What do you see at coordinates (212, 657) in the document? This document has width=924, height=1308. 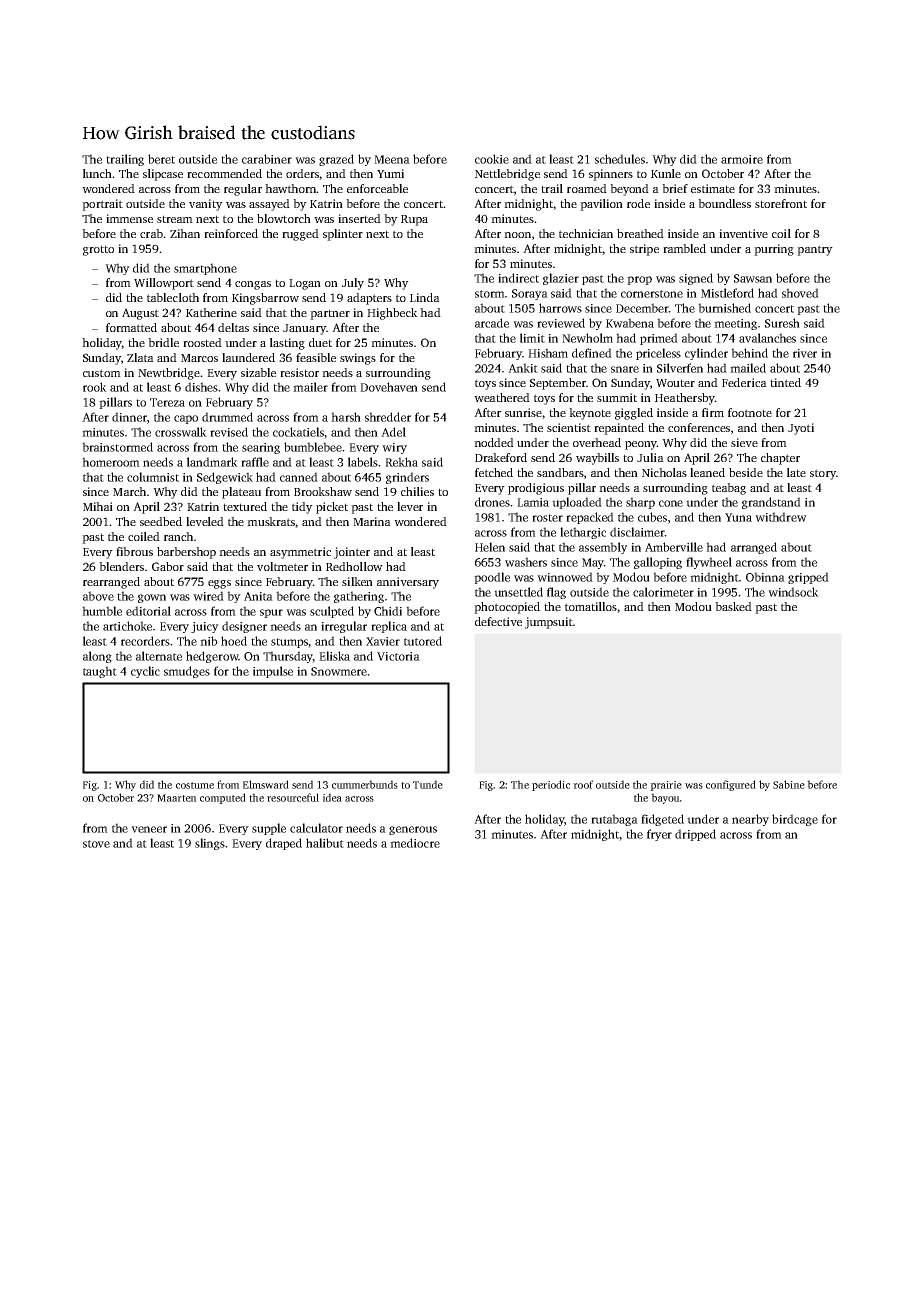 I see `hedgerow` at bounding box center [212, 657].
